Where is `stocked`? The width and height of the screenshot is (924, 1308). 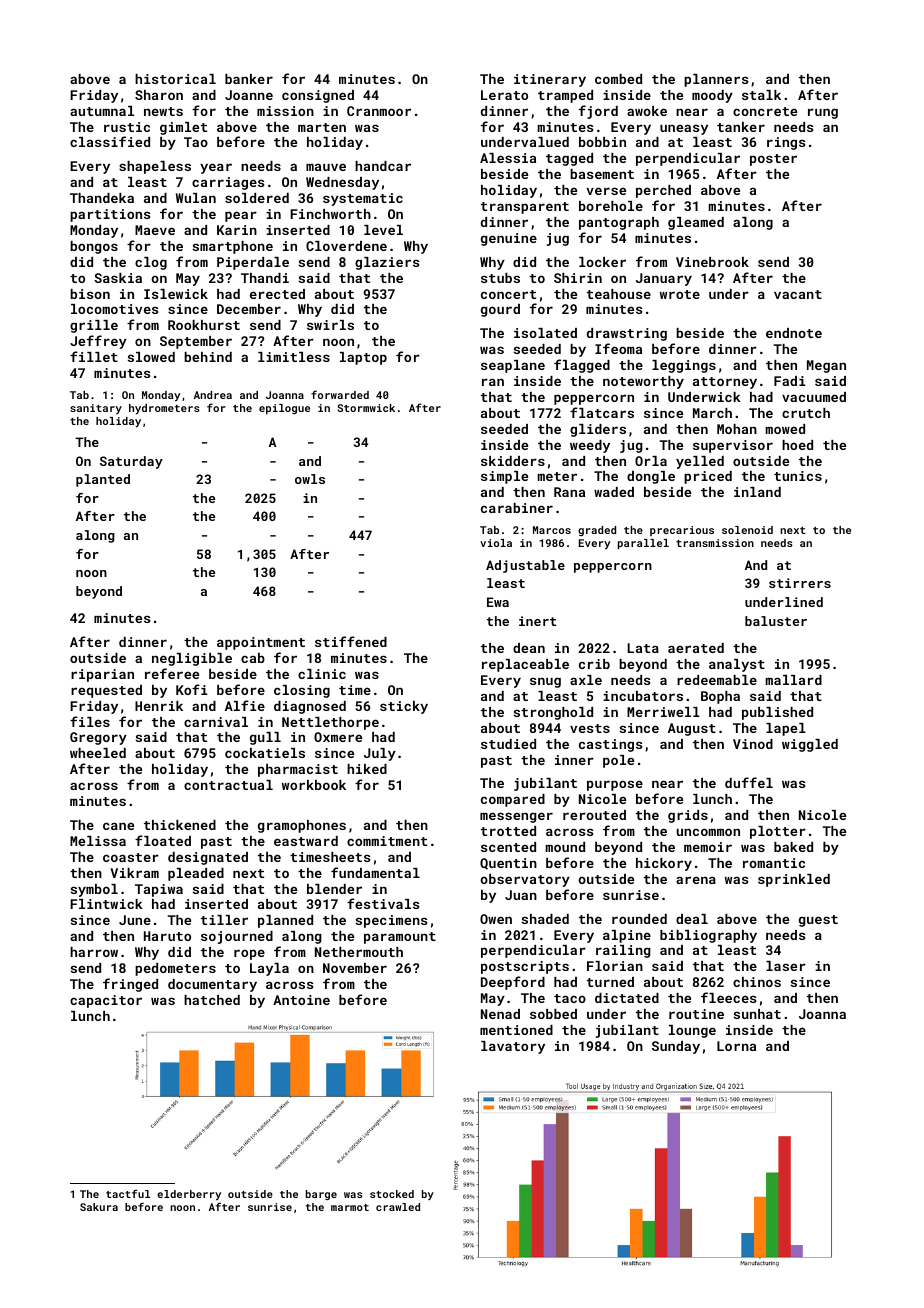 stocked is located at coordinates (392, 1194).
